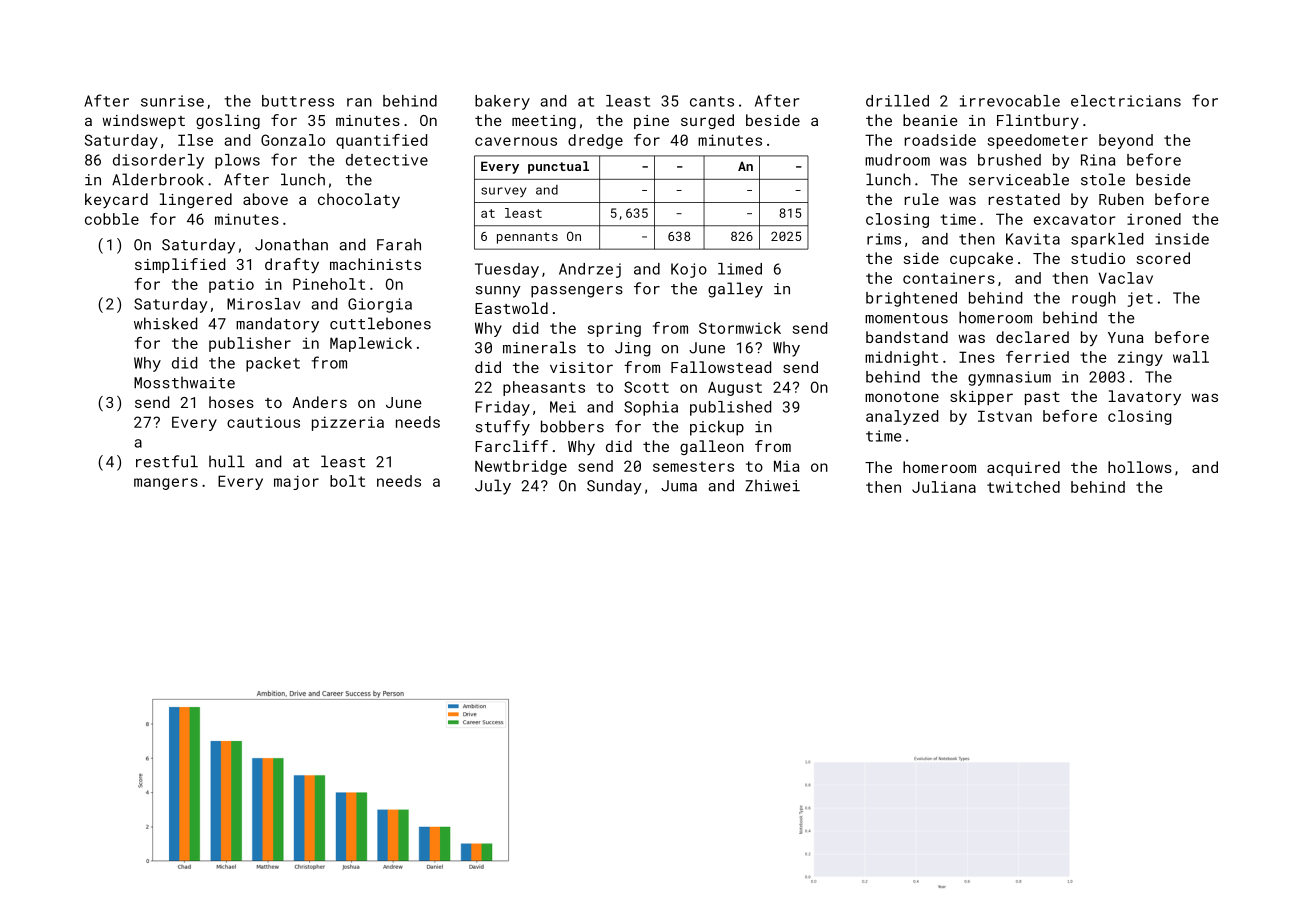  Describe the element at coordinates (298, 101) in the image. I see `buttress` at that location.
